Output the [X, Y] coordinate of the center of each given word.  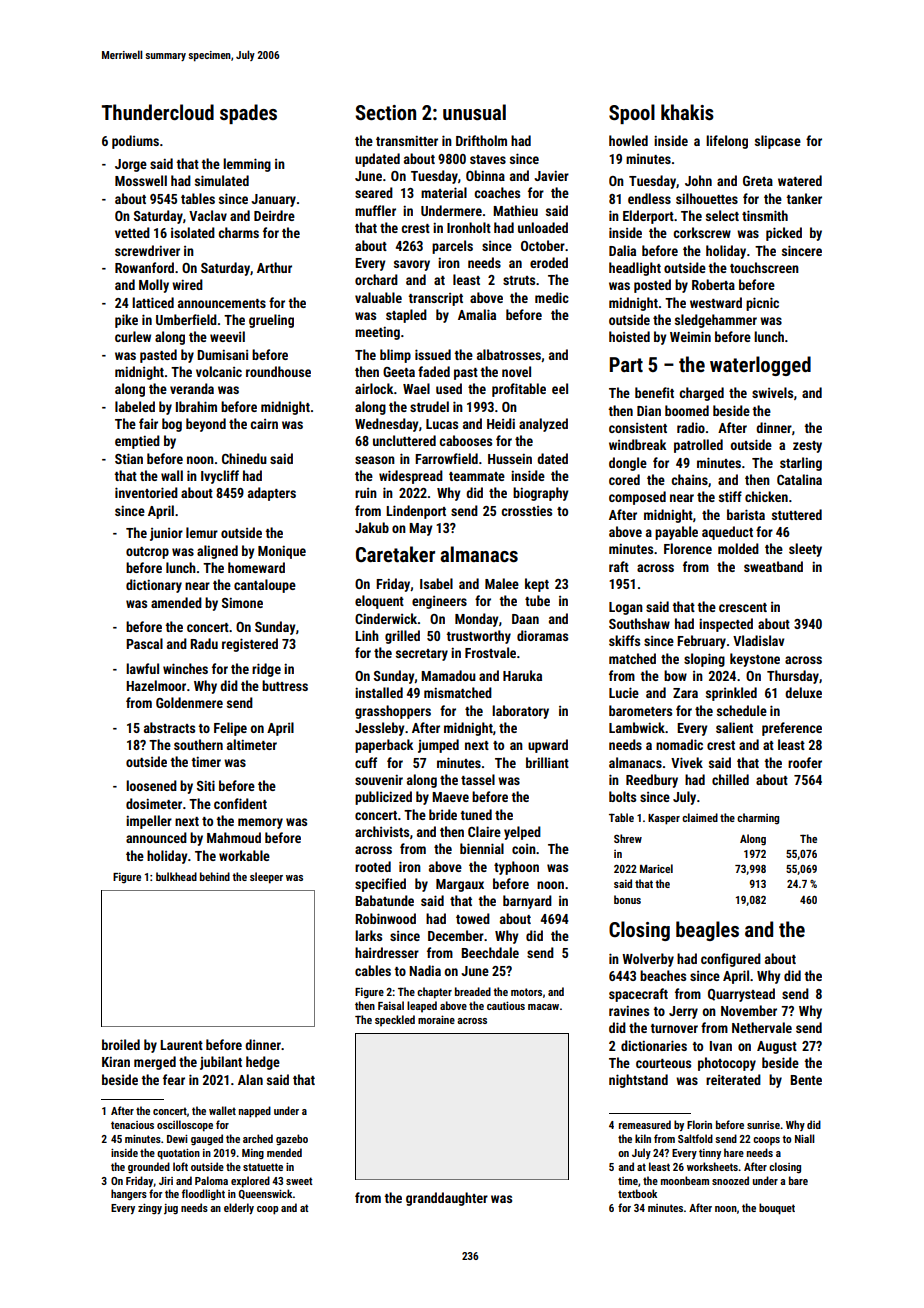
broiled [121, 1044]
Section [385, 112]
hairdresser [387, 952]
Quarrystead [741, 995]
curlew [133, 336]
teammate [477, 476]
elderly [239, 1208]
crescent [743, 607]
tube [537, 600]
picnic [762, 304]
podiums [135, 142]
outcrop [147, 553]
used [449, 388]
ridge [266, 670]
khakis [687, 112]
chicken [766, 496]
